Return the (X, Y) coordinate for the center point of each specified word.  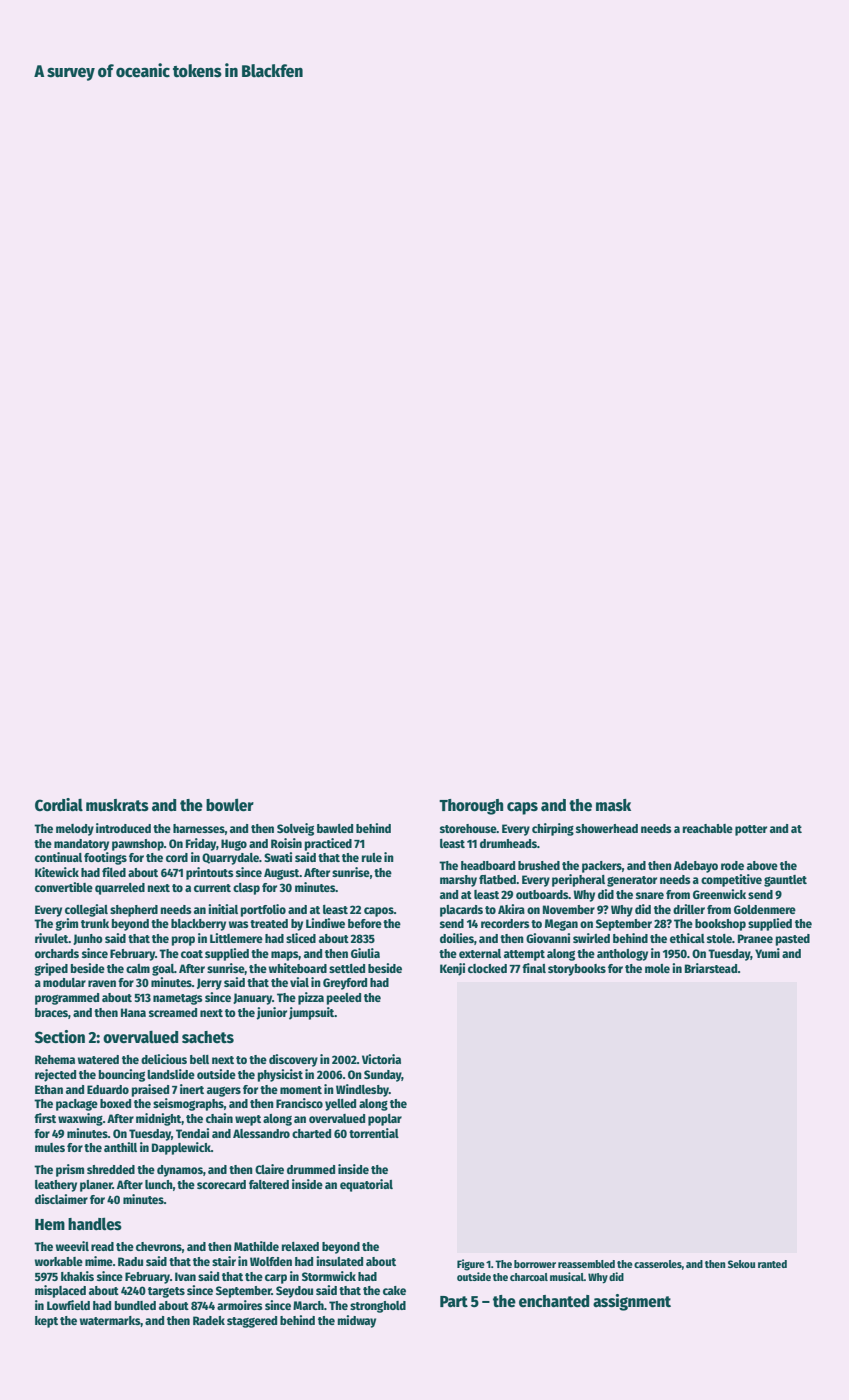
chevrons (159, 1246)
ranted (772, 1264)
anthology (622, 955)
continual (58, 857)
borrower (535, 1264)
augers (224, 1091)
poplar (385, 1120)
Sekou (741, 1264)
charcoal (529, 1277)
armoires (240, 1305)
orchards (57, 953)
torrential (374, 1133)
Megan (561, 925)
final (534, 968)
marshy (458, 881)
